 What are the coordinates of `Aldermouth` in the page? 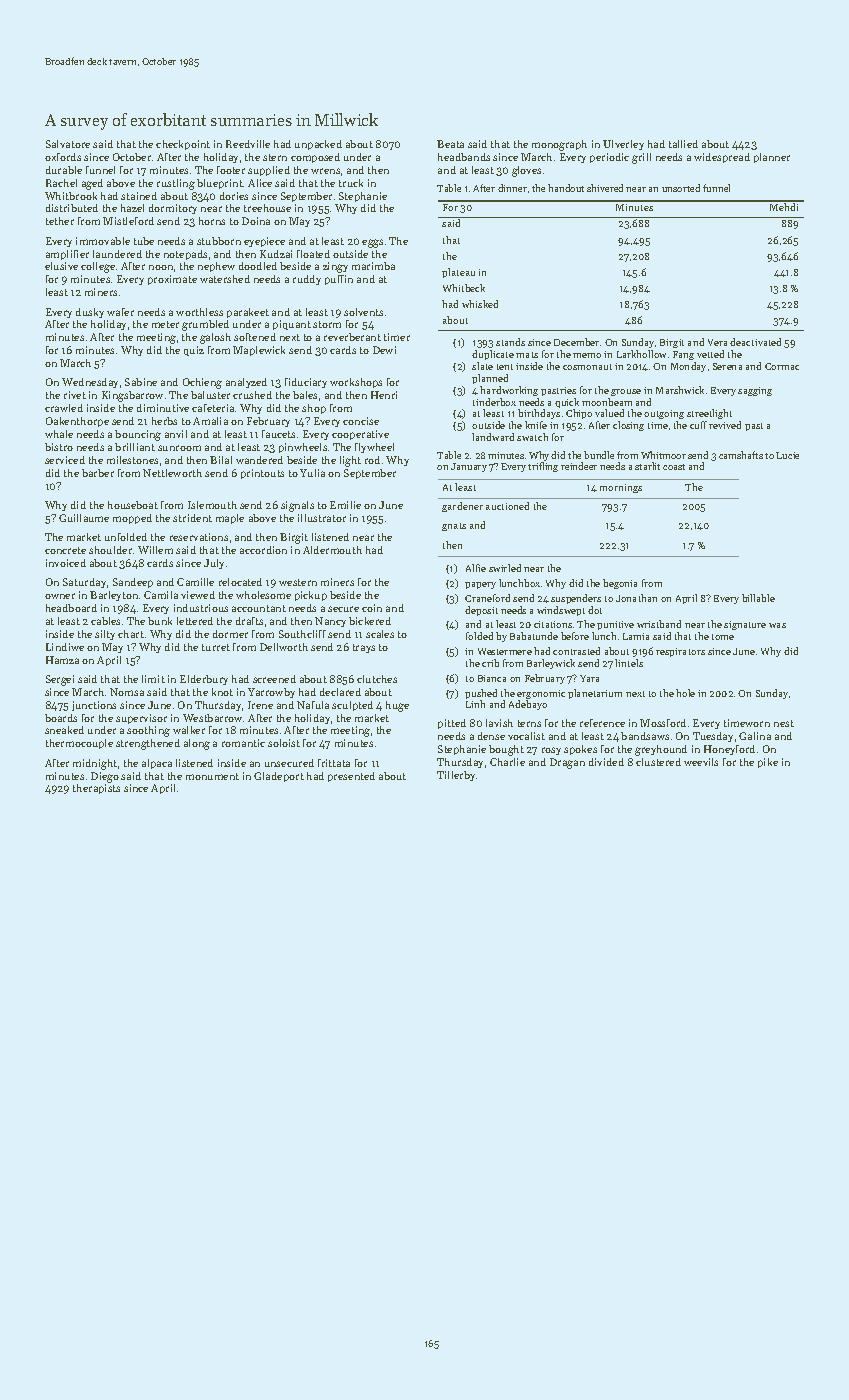 It's located at (332, 550).
